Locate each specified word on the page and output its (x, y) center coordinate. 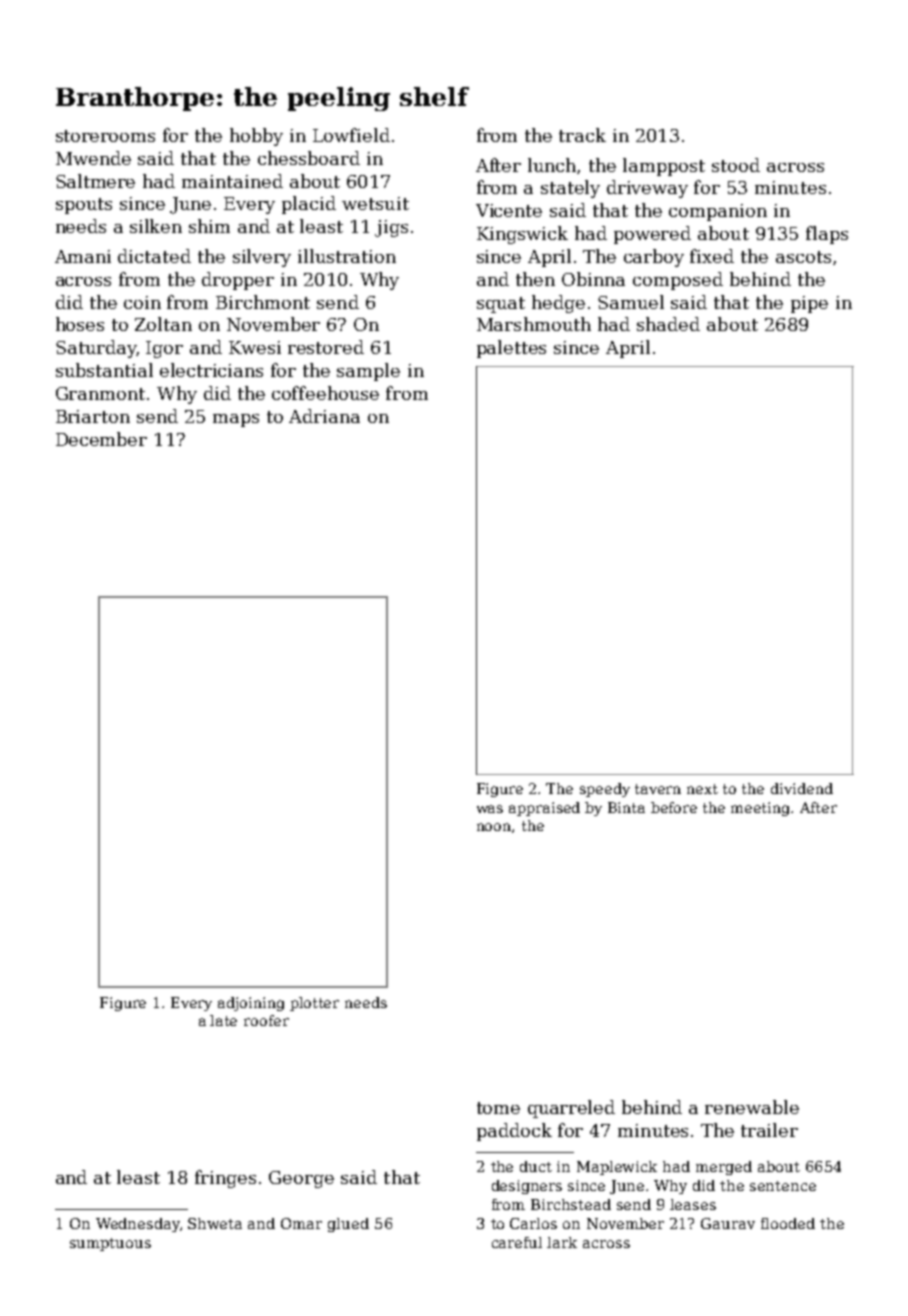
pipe (809, 304)
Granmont (100, 393)
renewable (752, 1107)
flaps (827, 235)
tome (498, 1108)
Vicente (509, 210)
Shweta (215, 1223)
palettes (511, 349)
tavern (658, 789)
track (582, 135)
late (223, 1020)
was (490, 809)
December (101, 439)
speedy (605, 790)
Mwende (93, 158)
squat (501, 305)
